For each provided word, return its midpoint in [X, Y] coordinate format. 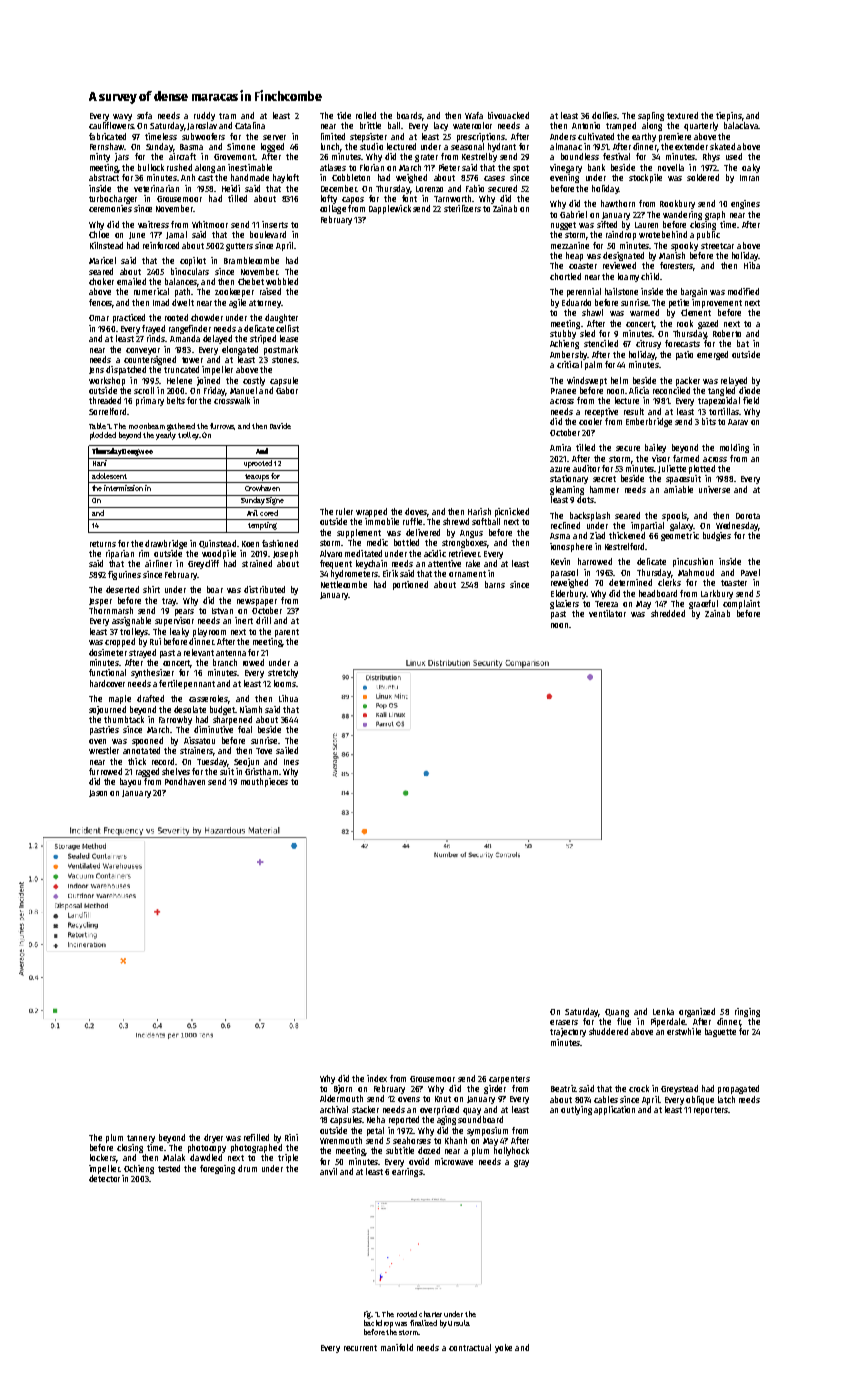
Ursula [459, 1323]
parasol [564, 573]
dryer [213, 1138]
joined [208, 381]
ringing [747, 1012]
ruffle [412, 521]
